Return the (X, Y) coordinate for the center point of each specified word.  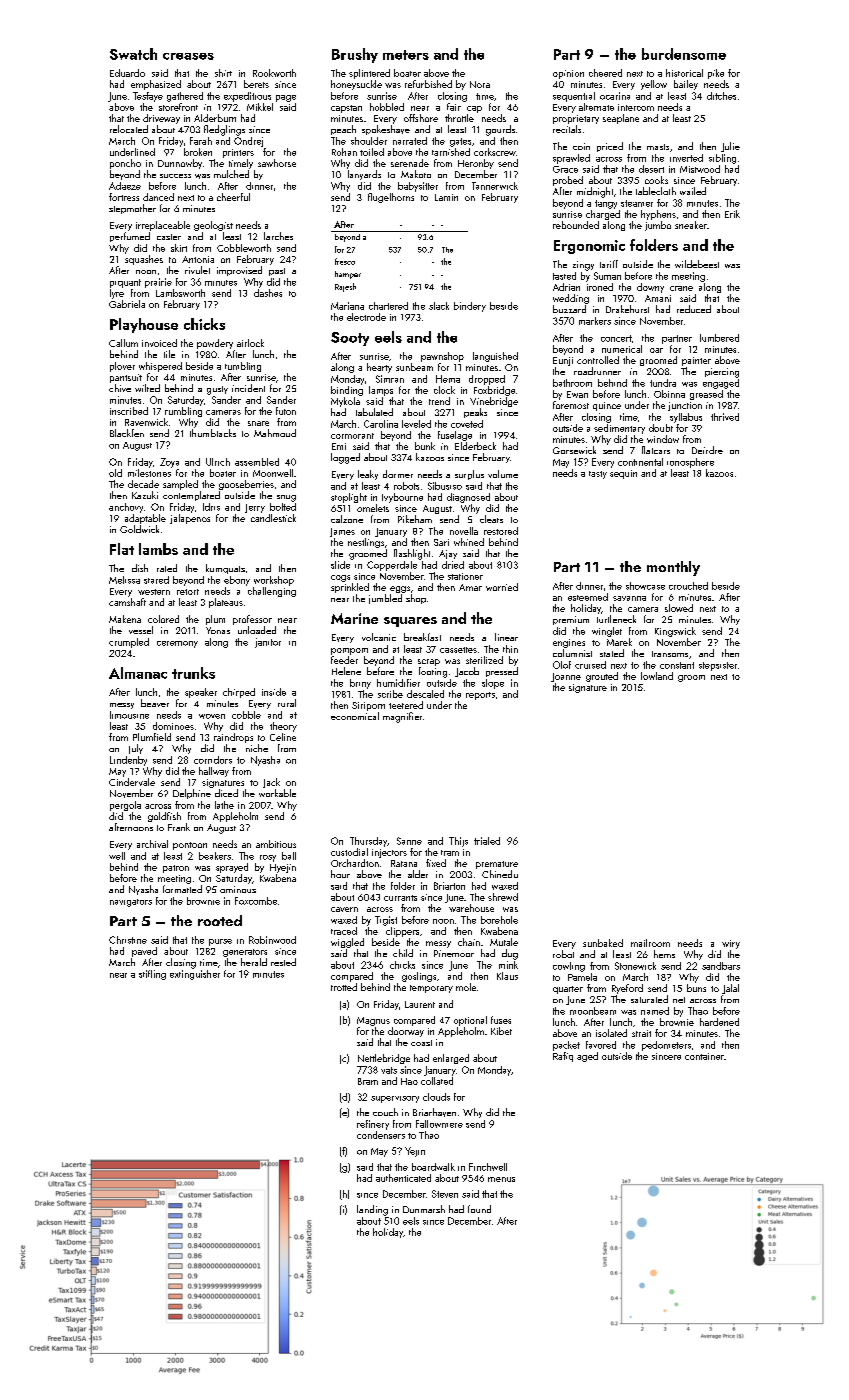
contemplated (191, 496)
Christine (128, 940)
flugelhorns (391, 198)
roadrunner (597, 371)
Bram (368, 1081)
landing (372, 1210)
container (704, 1056)
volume (503, 474)
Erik (732, 214)
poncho (125, 164)
